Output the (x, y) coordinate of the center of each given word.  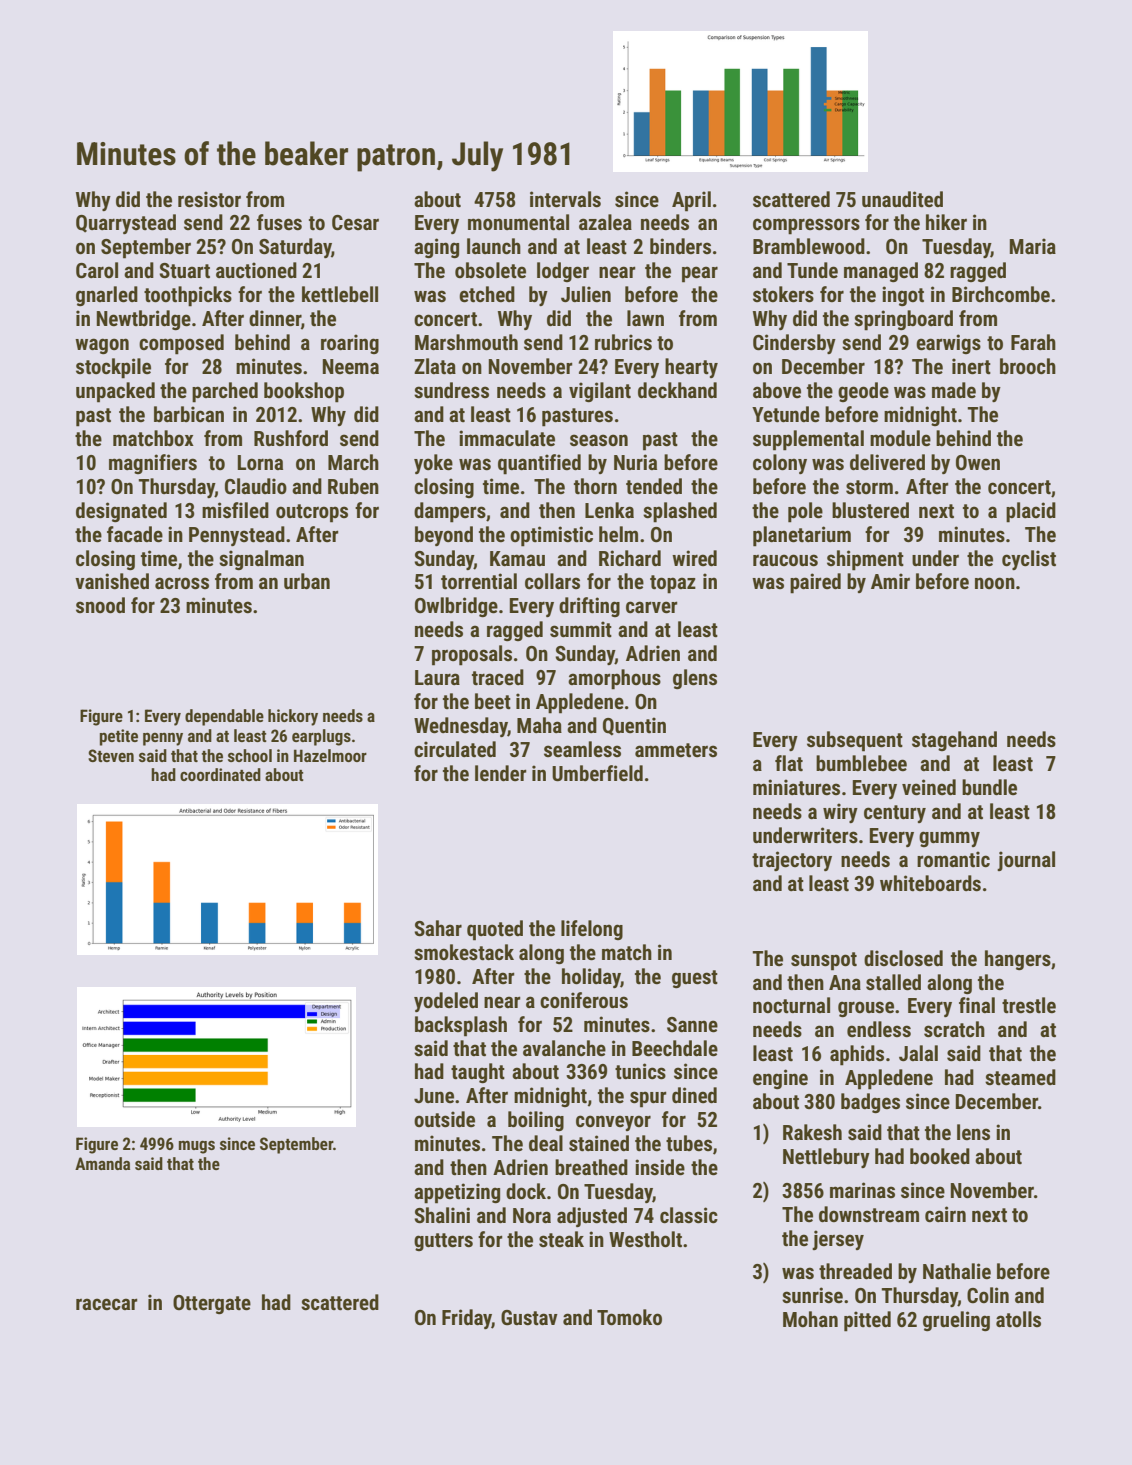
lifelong (592, 930)
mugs (197, 1147)
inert (971, 366)
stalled (893, 982)
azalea (605, 222)
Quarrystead (126, 224)
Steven (111, 755)
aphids (857, 1055)
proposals (472, 655)
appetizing (457, 1193)
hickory (293, 717)
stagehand (954, 741)
